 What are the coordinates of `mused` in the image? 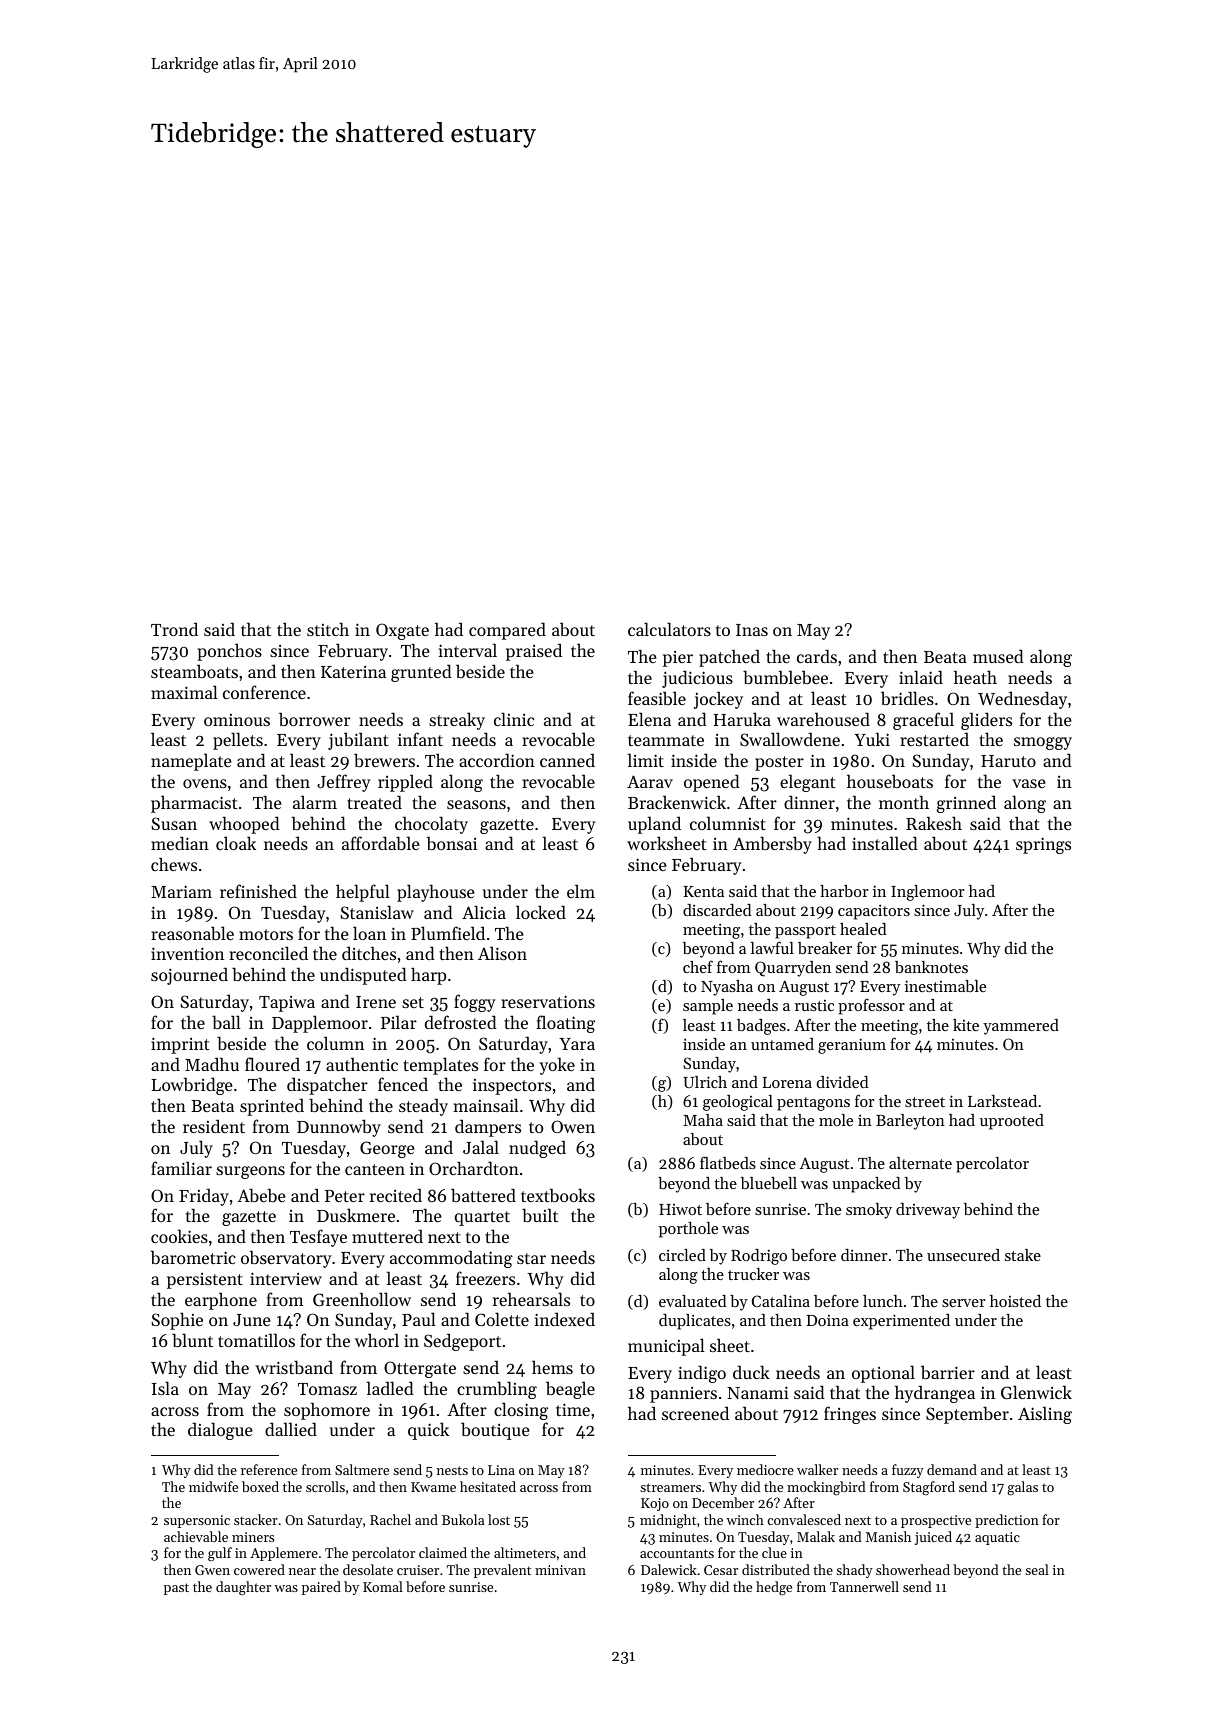 It's located at (998, 656).
